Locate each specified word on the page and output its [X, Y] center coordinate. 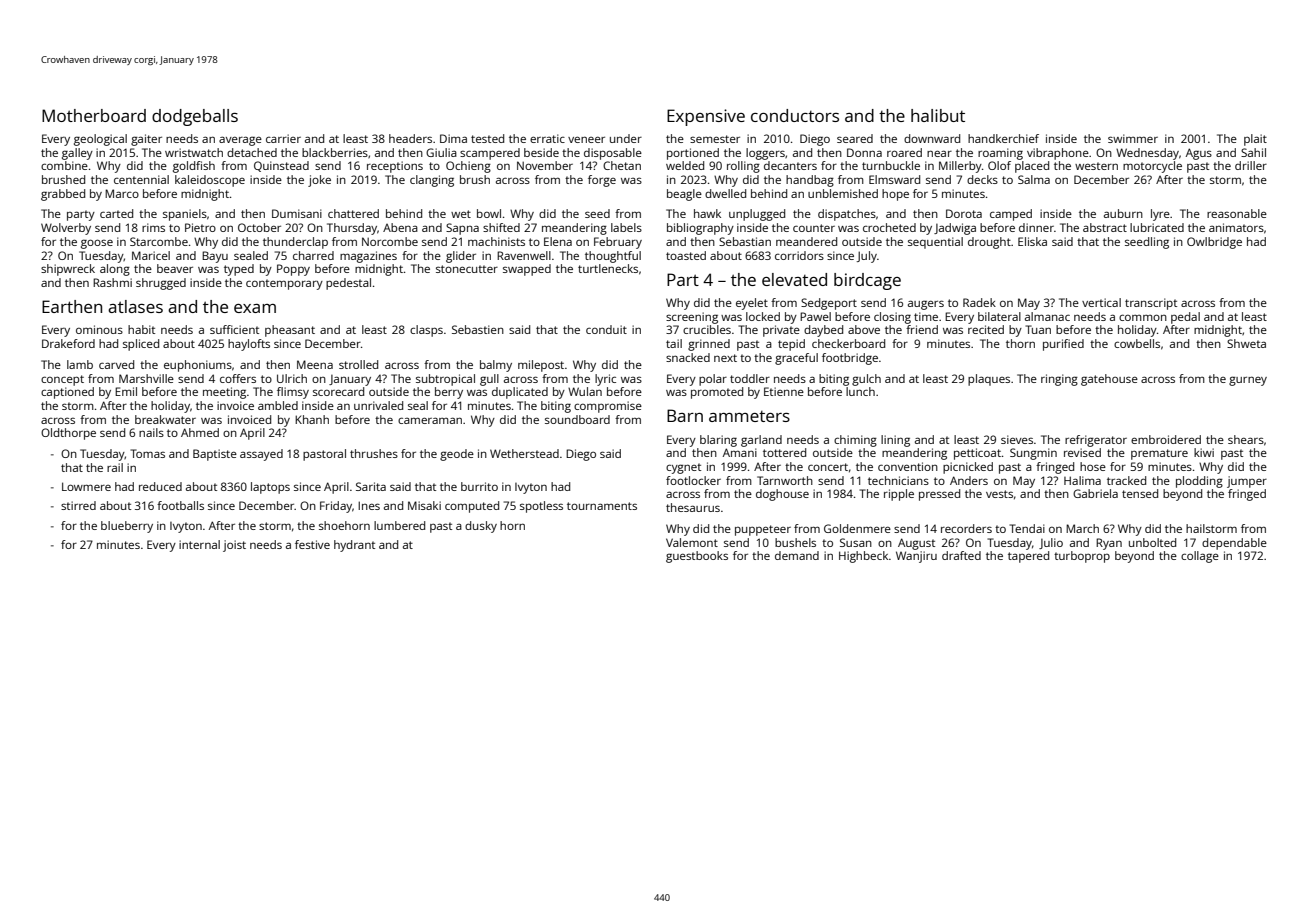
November [545, 165]
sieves [1017, 439]
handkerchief [1003, 138]
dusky [481, 527]
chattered [353, 213]
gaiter [146, 140]
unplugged [757, 215]
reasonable [1237, 213]
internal [199, 544]
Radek [979, 302]
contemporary [284, 284]
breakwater [165, 419]
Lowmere [86, 486]
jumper [1247, 482]
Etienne [784, 391]
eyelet [752, 304]
